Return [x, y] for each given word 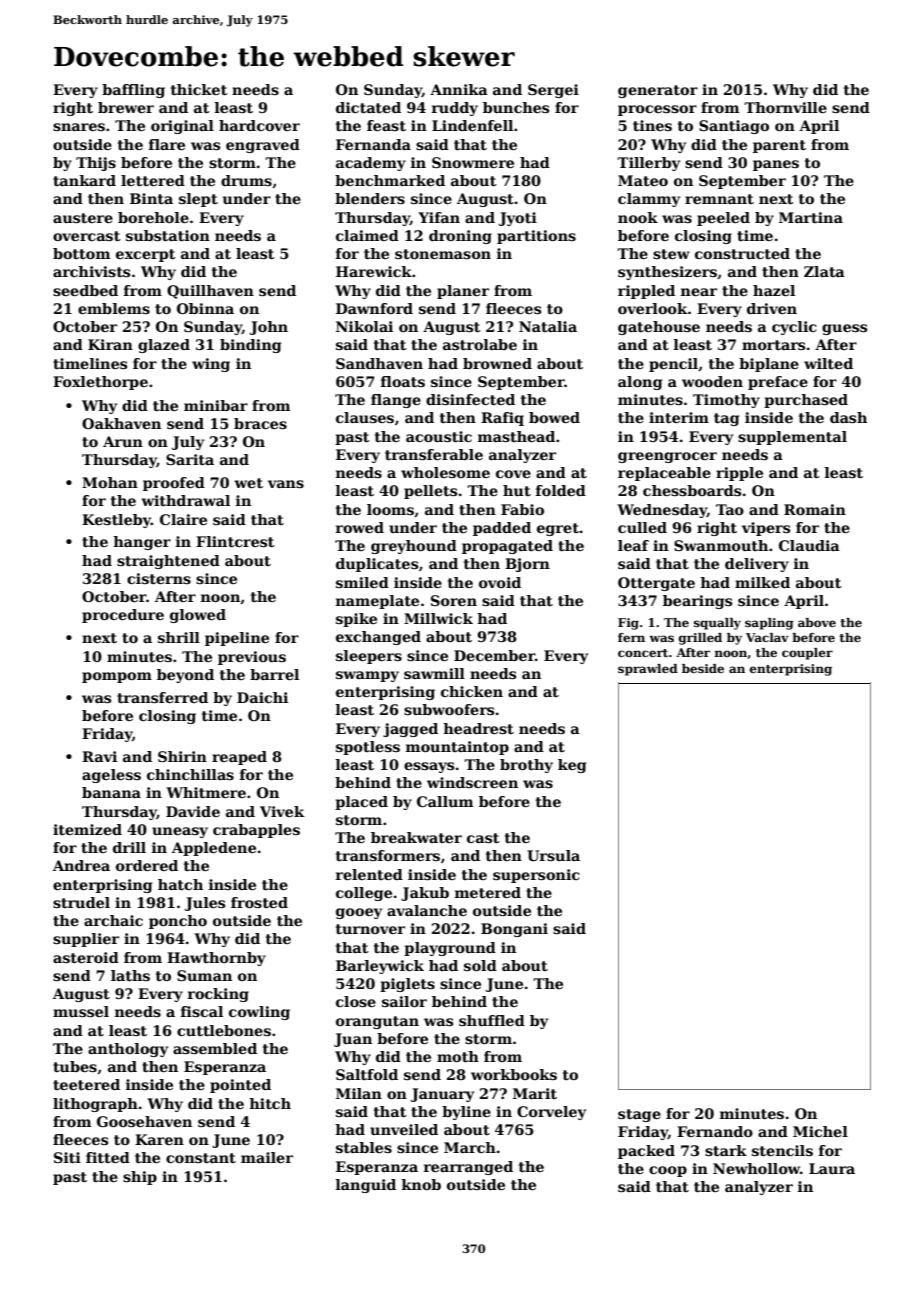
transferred [162, 697]
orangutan [377, 1022]
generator [658, 91]
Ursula [553, 855]
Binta [151, 198]
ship [140, 1178]
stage [639, 1115]
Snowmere [473, 162]
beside [703, 668]
